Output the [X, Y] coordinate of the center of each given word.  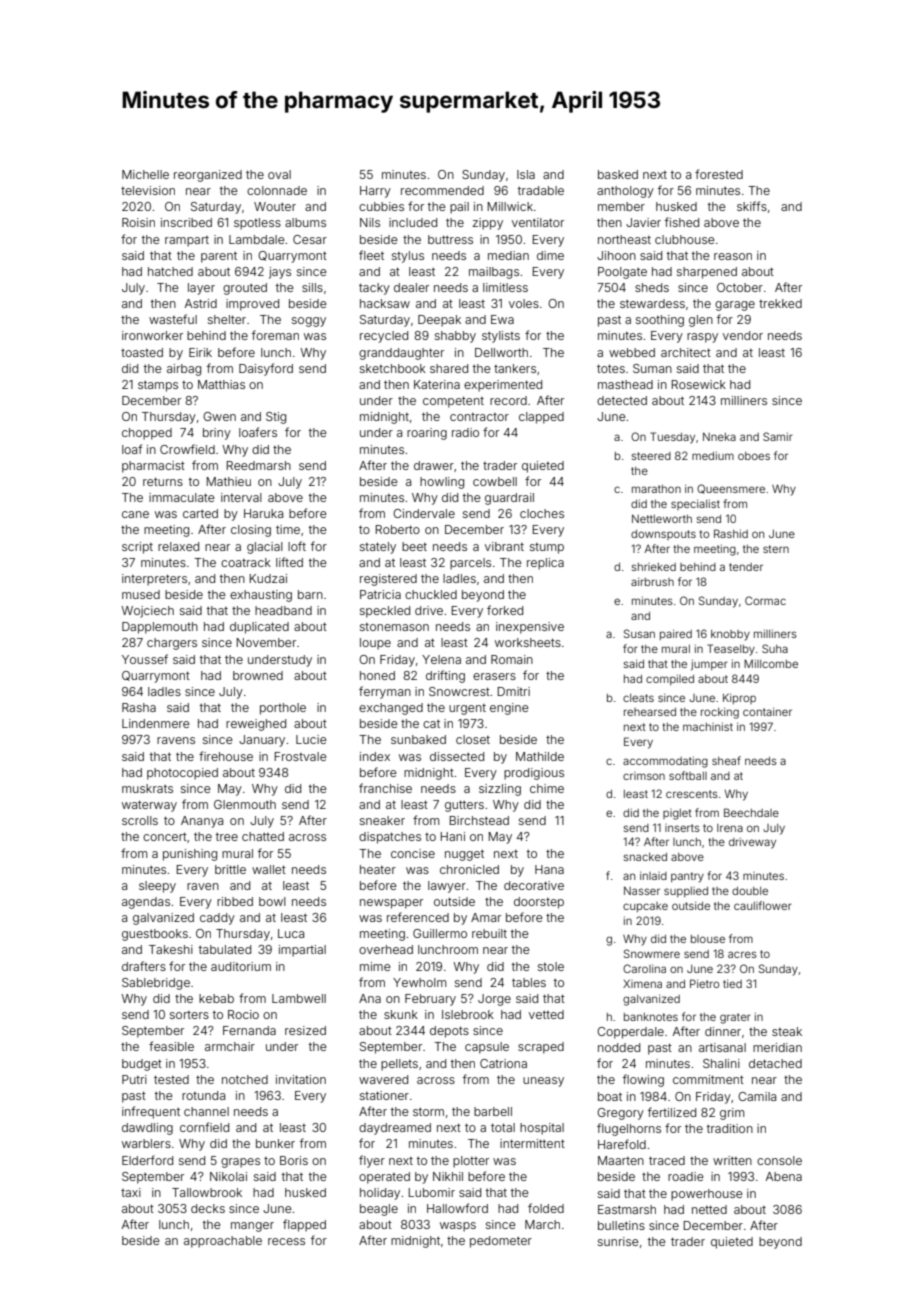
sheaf [726, 760]
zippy [488, 224]
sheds [652, 287]
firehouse [226, 756]
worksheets [528, 642]
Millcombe [771, 663]
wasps [458, 1227]
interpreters [154, 580]
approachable [223, 1242]
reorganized [208, 176]
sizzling [500, 790]
